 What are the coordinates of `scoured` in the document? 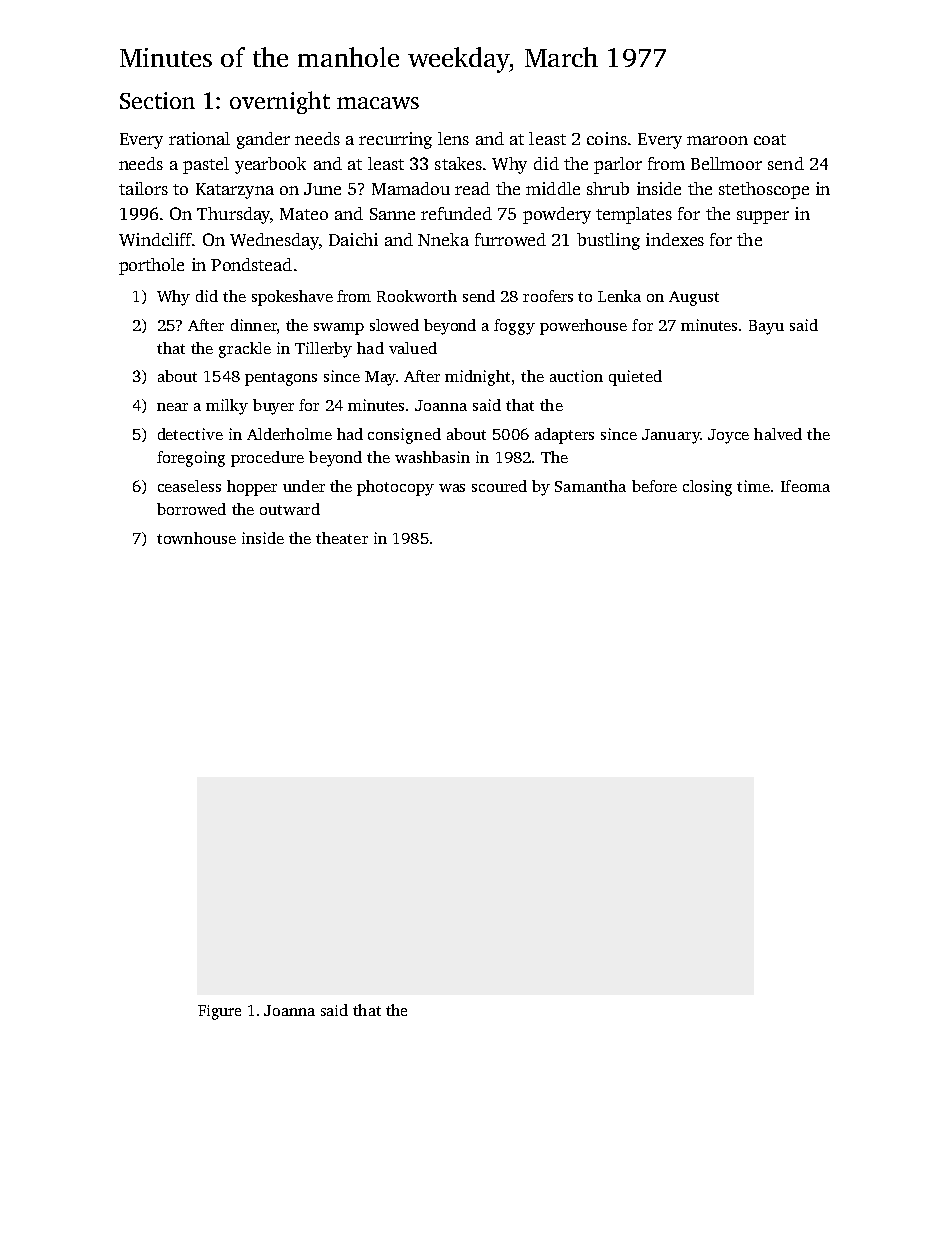 It's located at (499, 486).
